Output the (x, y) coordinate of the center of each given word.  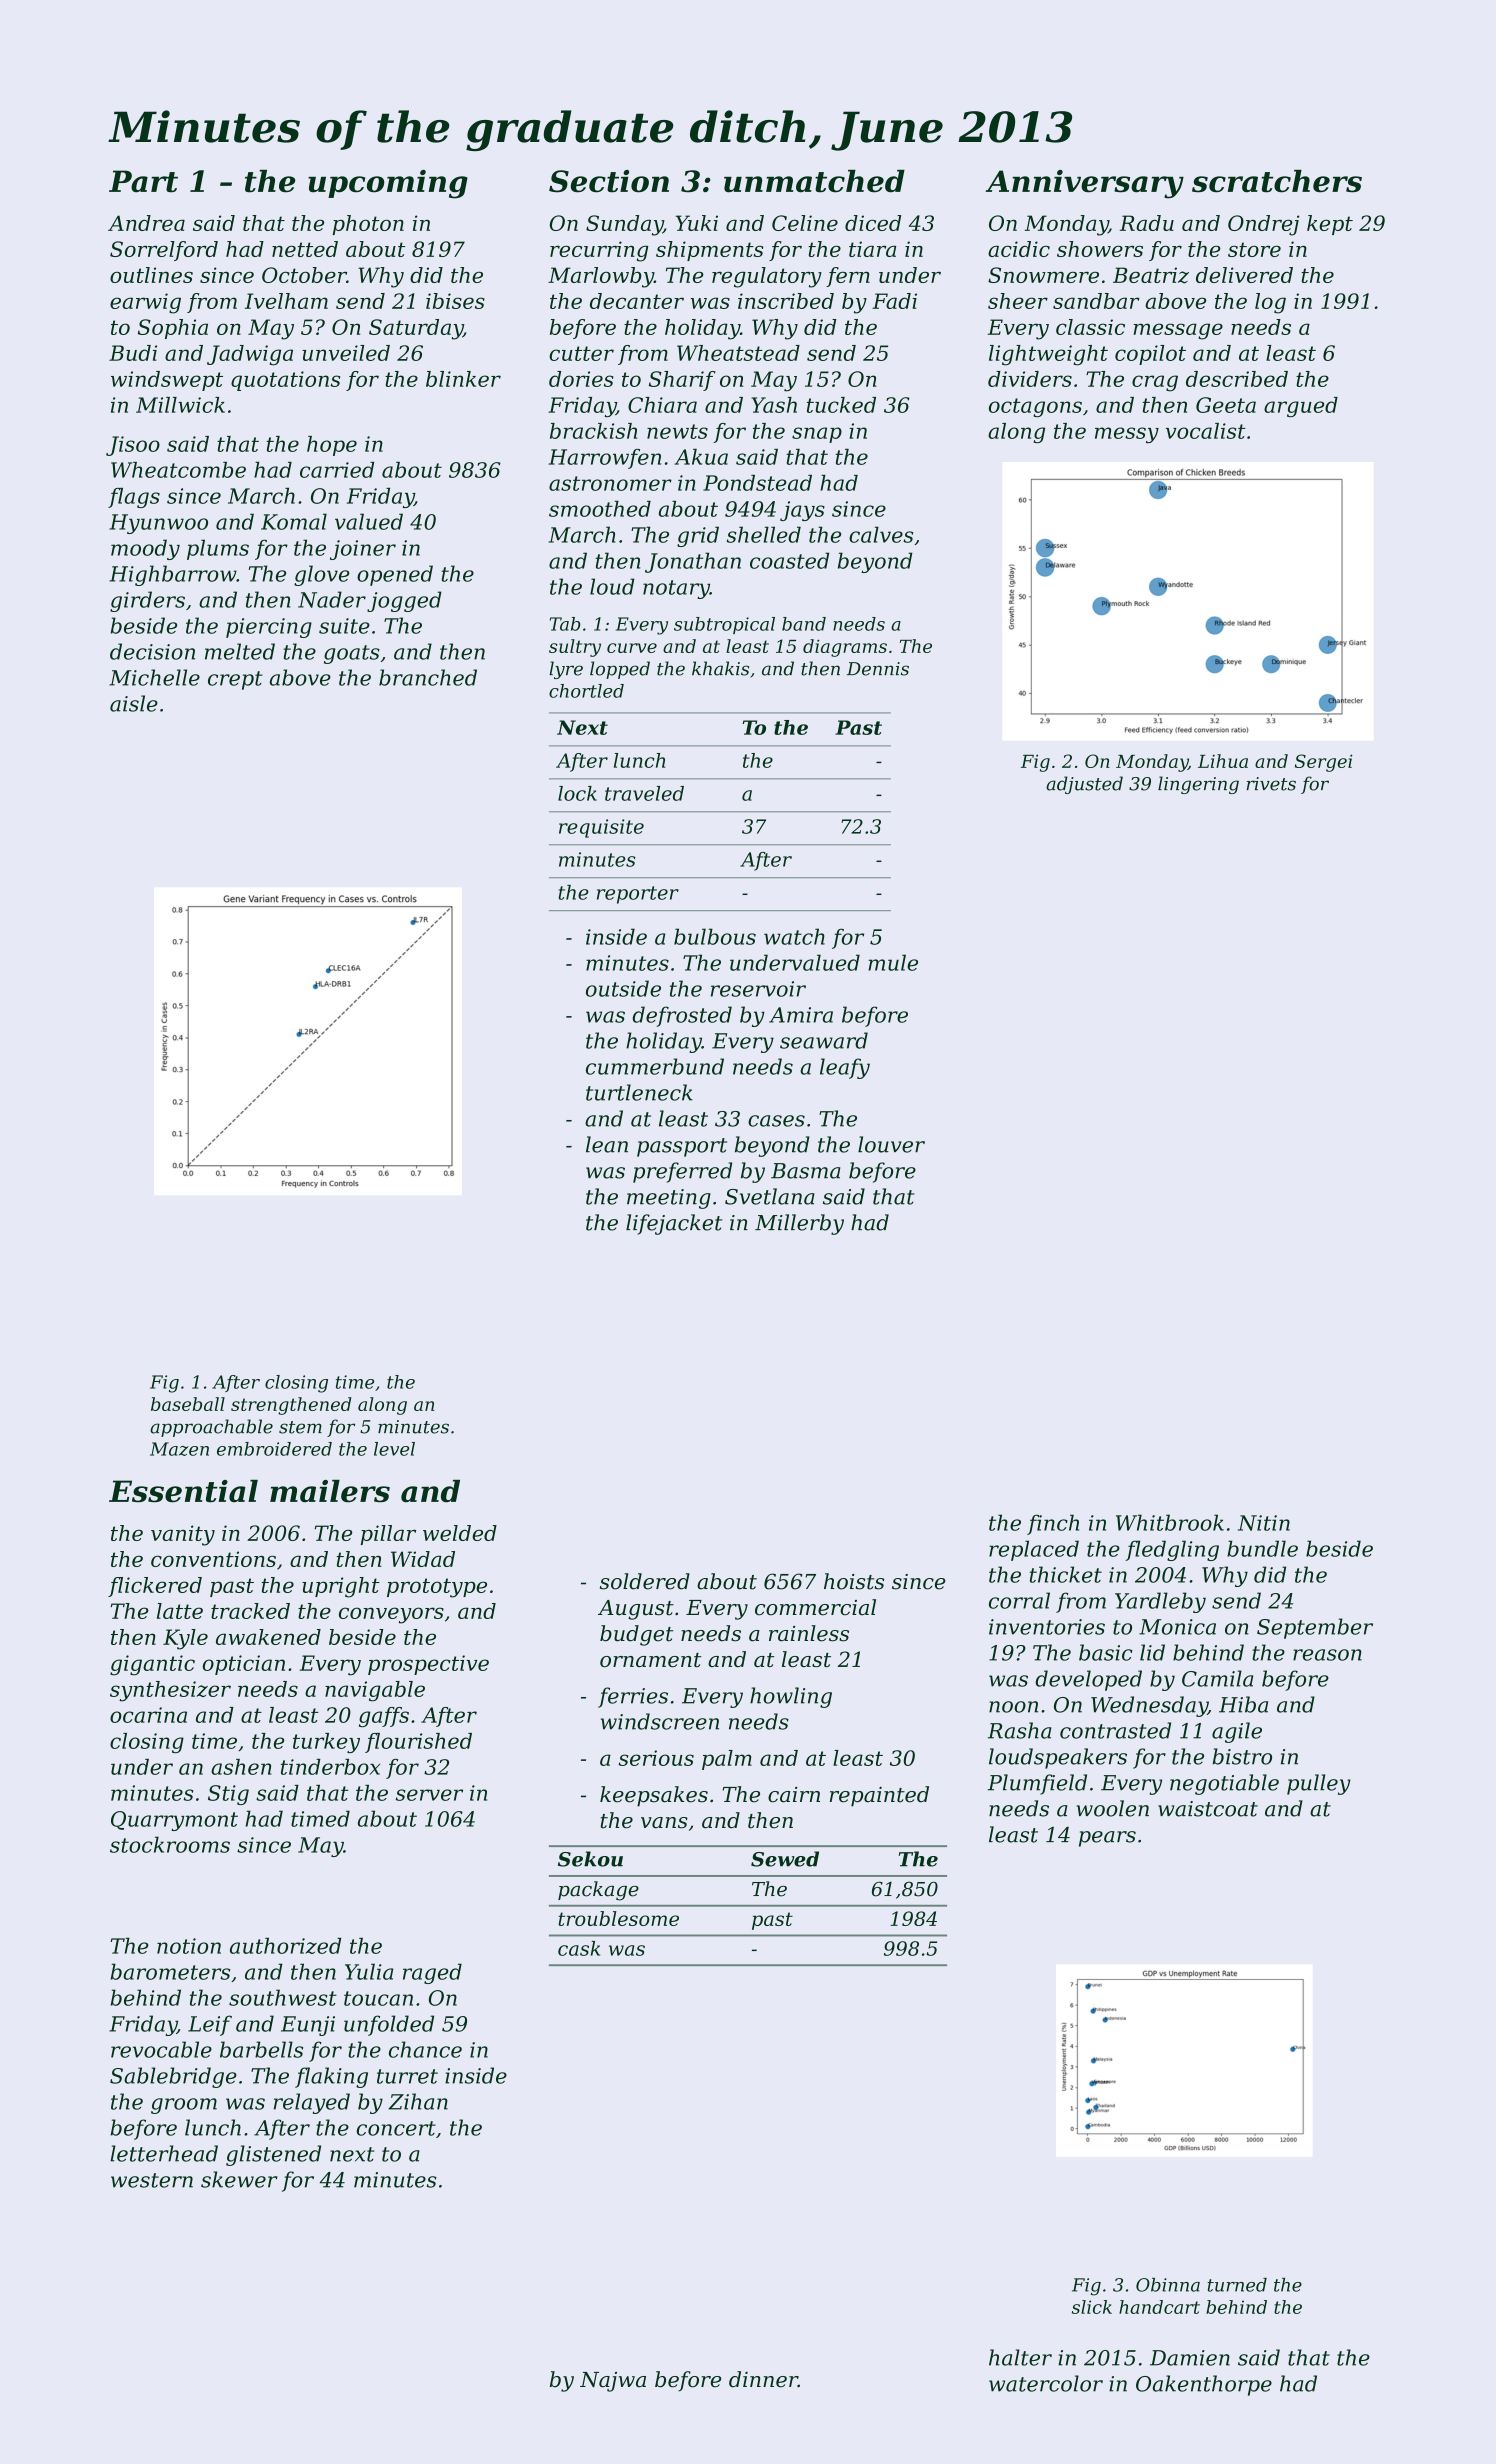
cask (579, 1948)
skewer (239, 2179)
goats (352, 654)
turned (1237, 2285)
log (1270, 303)
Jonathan (693, 562)
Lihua (1223, 761)
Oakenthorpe (1204, 2385)
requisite (601, 828)
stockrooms (170, 1844)
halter (1020, 2357)
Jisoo (133, 446)
